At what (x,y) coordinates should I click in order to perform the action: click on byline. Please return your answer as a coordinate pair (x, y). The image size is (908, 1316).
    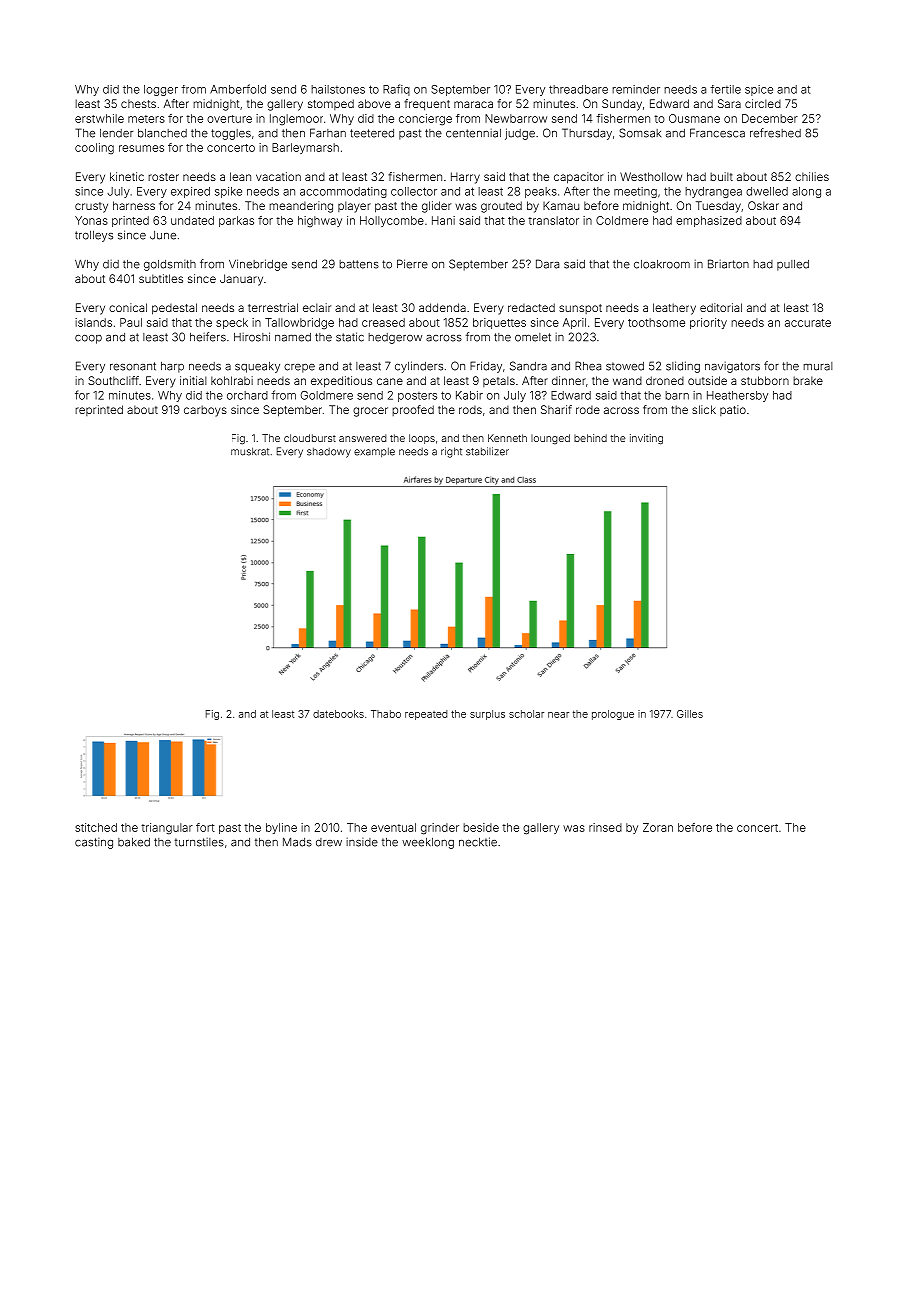
    Looking at the image, I should click on (281, 828).
